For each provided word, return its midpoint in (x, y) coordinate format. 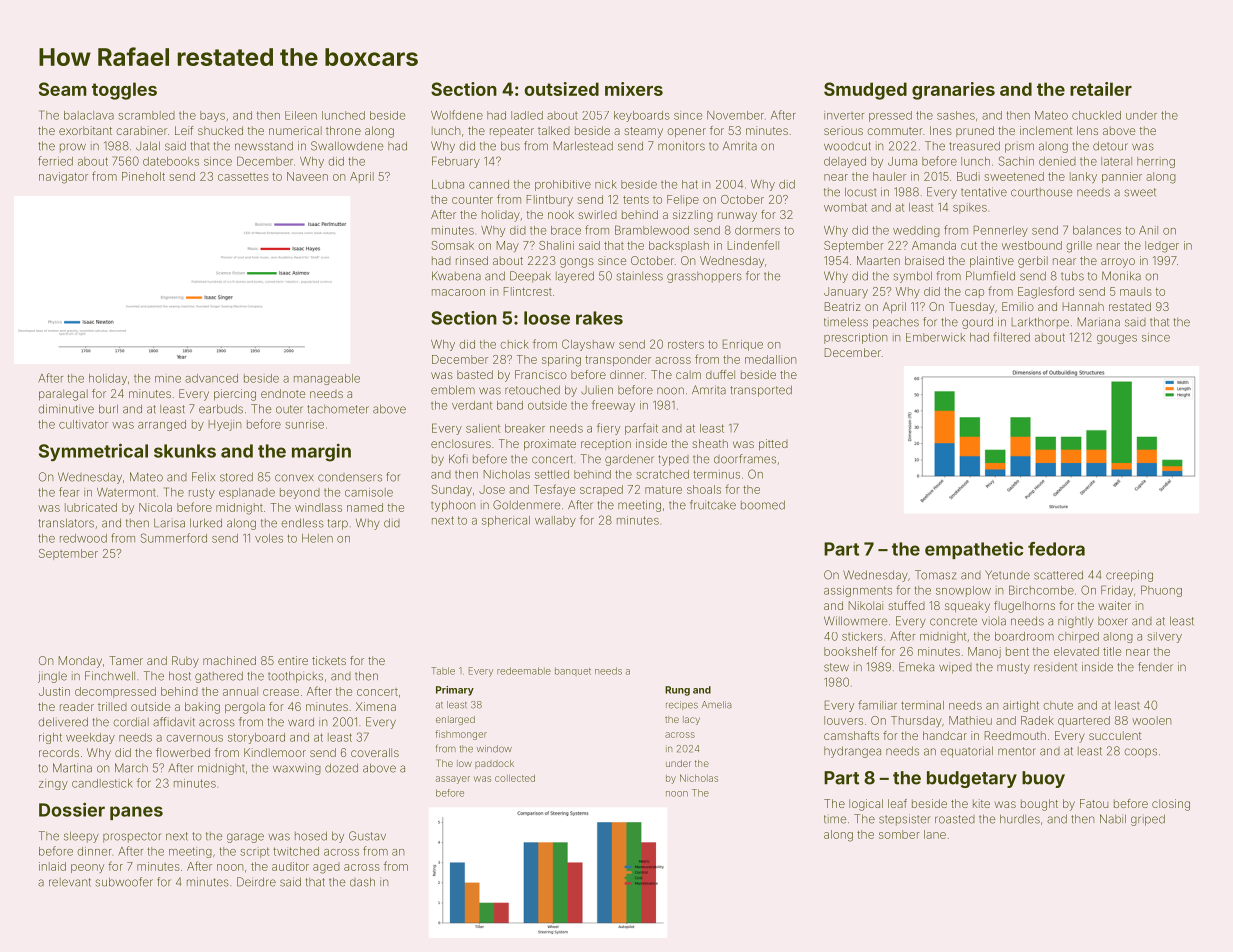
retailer (1101, 89)
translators (66, 523)
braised (924, 260)
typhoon (453, 506)
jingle (52, 677)
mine (168, 378)
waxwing (297, 769)
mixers (634, 89)
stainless (640, 276)
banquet (573, 671)
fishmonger (461, 735)
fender (1155, 667)
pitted (773, 445)
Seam (63, 89)
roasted (955, 819)
